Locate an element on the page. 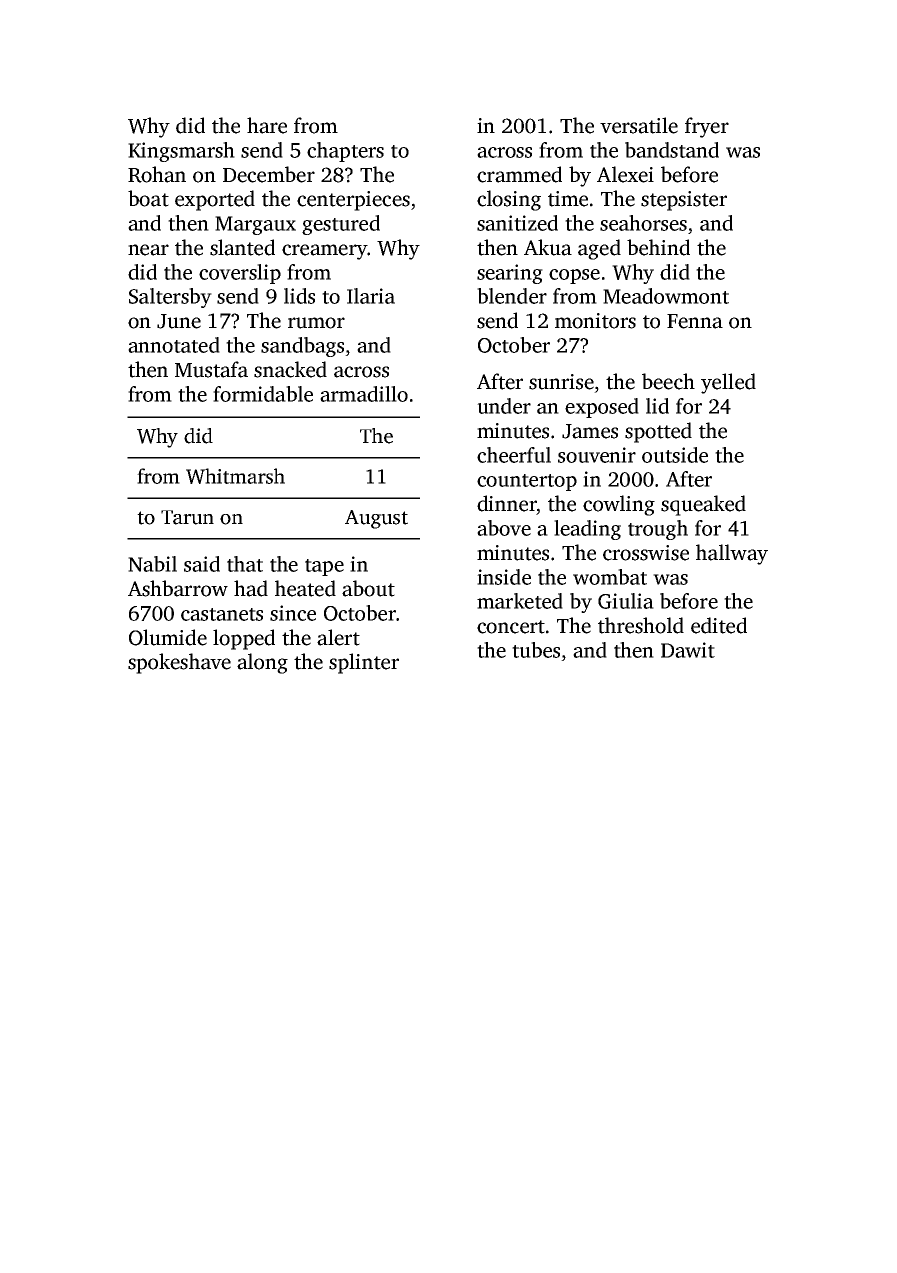 The width and height of the image is (897, 1273). under is located at coordinates (504, 406).
